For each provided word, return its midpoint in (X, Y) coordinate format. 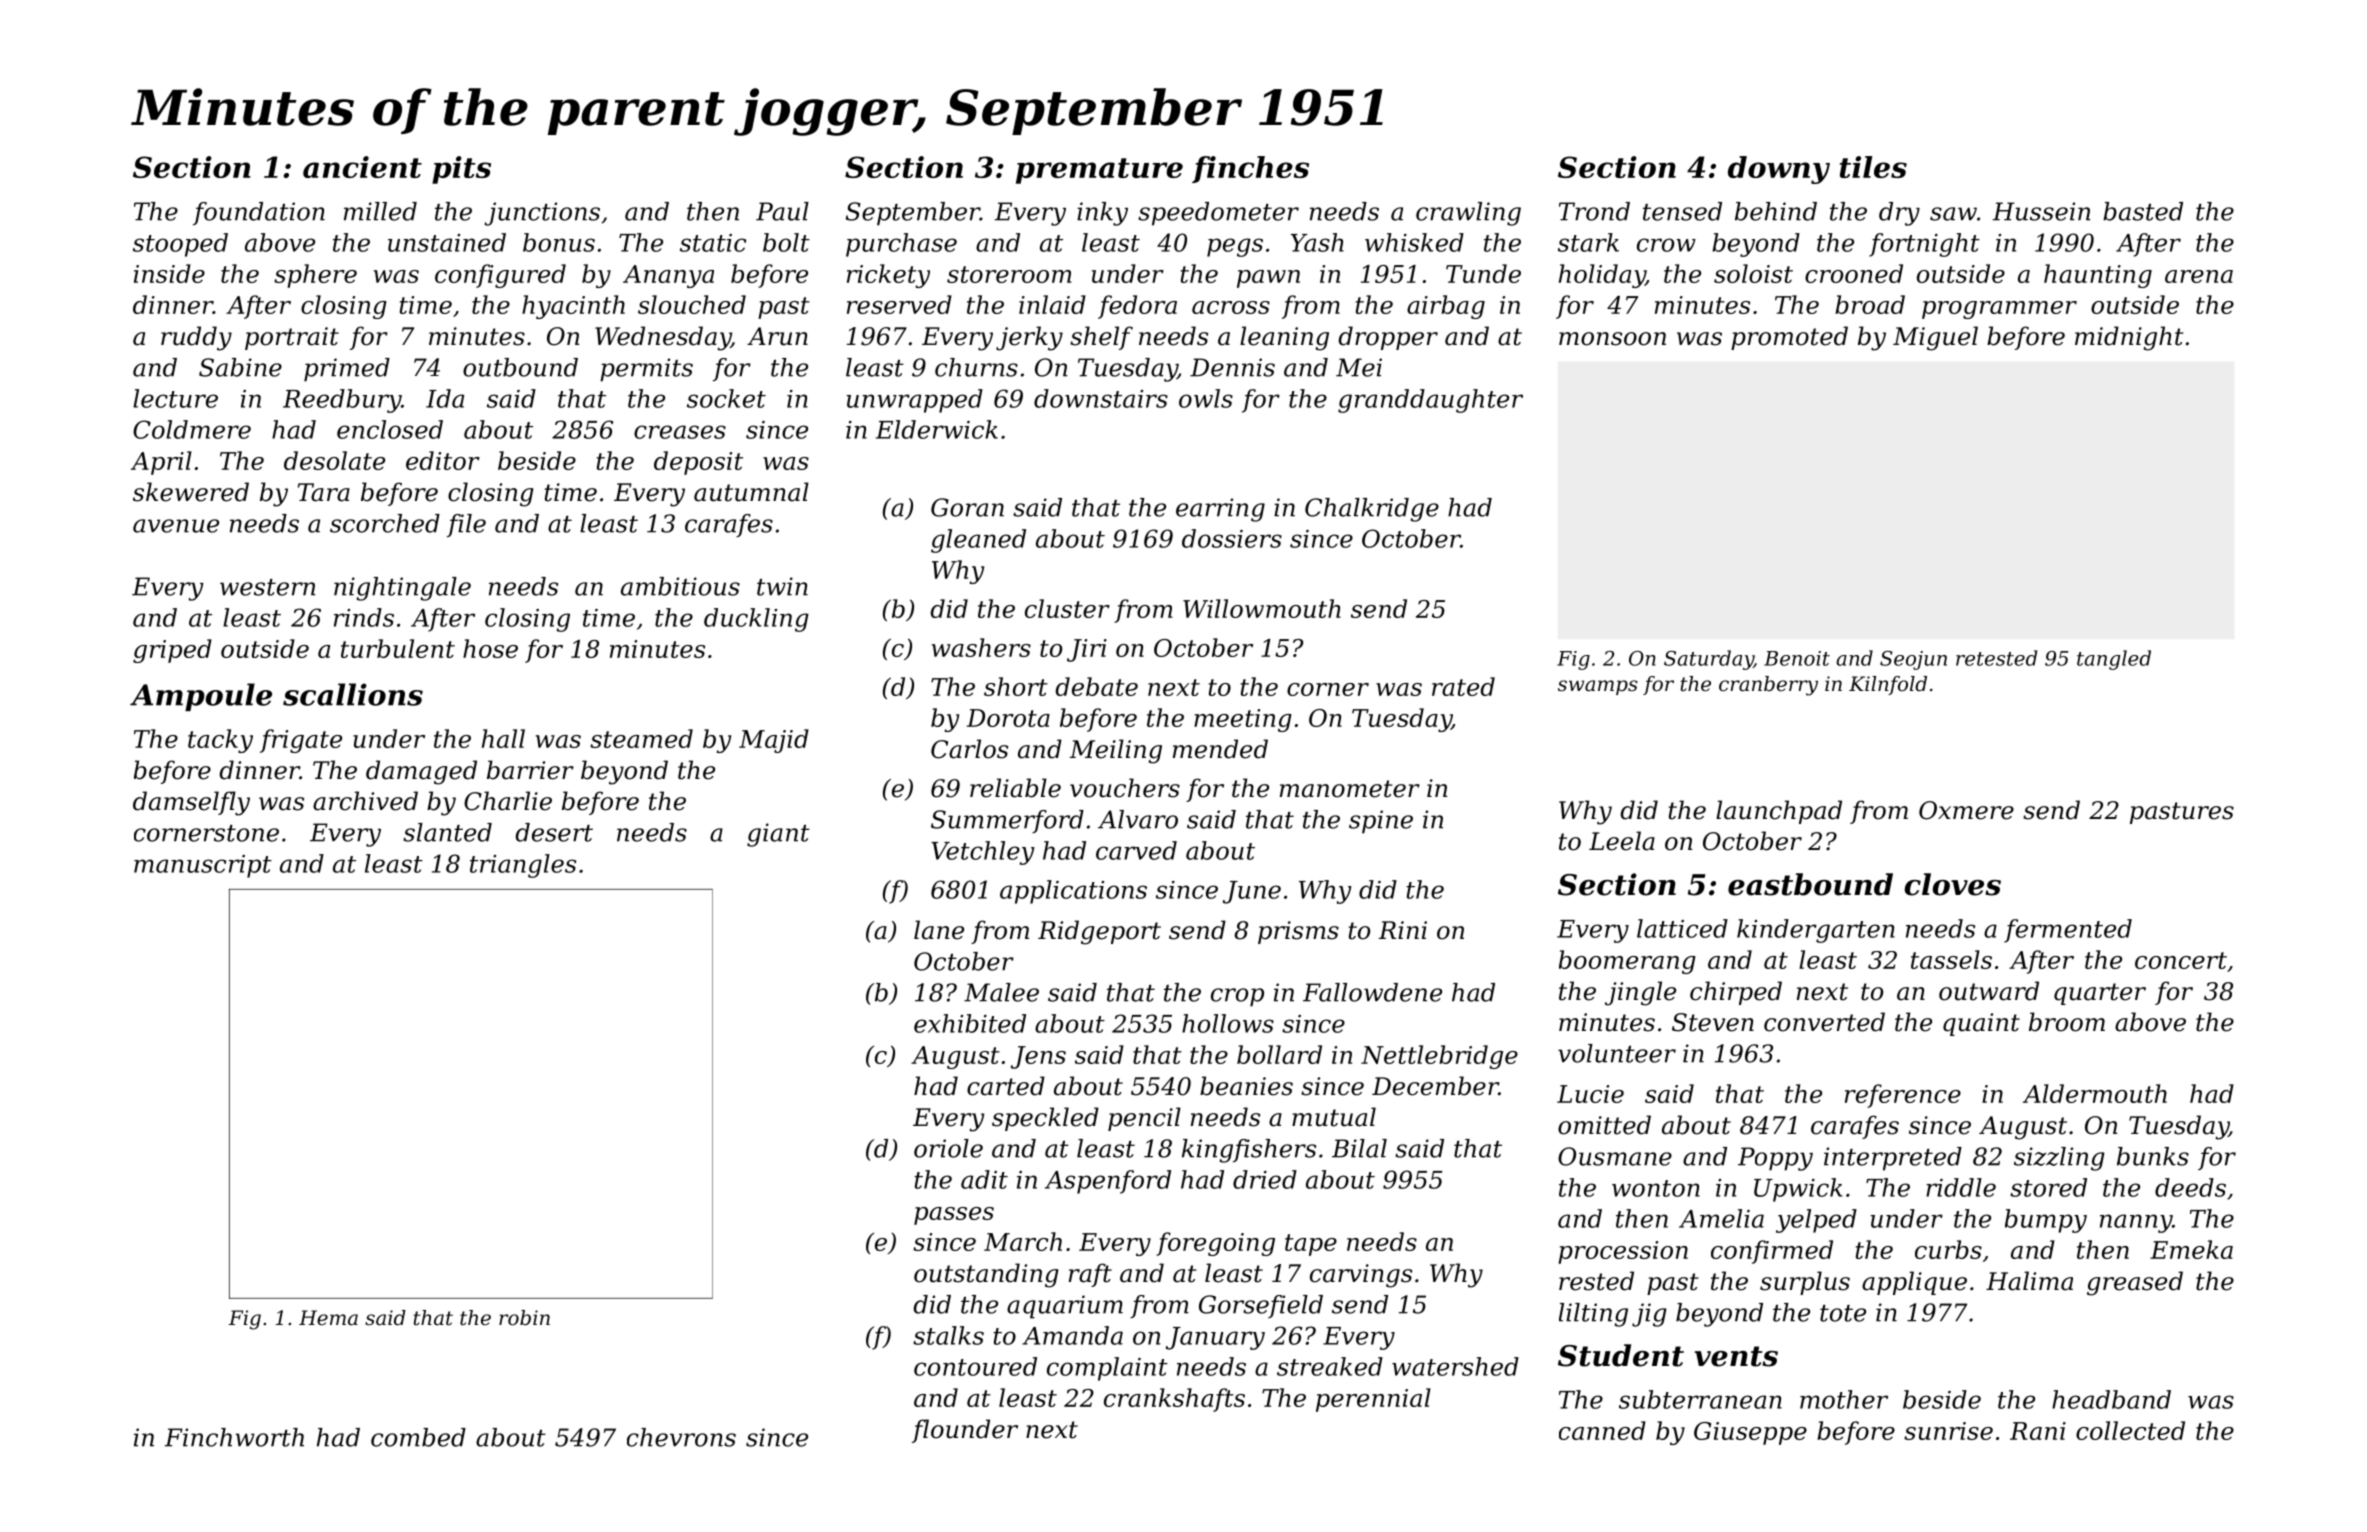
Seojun (1913, 660)
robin (524, 1318)
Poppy (1775, 1159)
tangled (2114, 660)
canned (1602, 1430)
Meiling (1115, 751)
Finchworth (234, 1437)
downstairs (1101, 398)
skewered (191, 492)
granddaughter (1430, 401)
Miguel (1935, 338)
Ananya (668, 276)
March (1023, 1241)
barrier (530, 770)
